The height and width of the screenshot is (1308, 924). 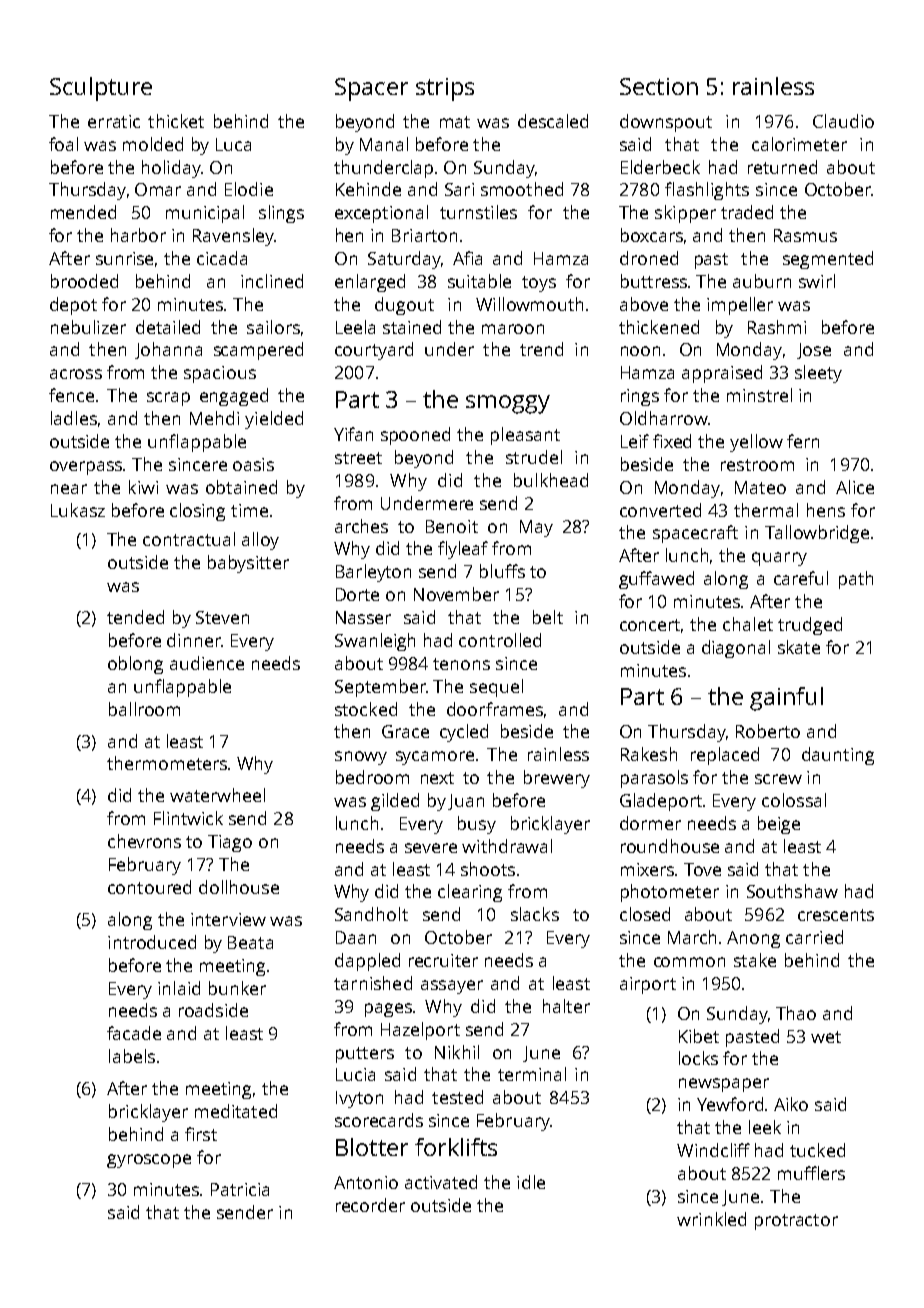 I want to click on slings, so click(x=281, y=214).
